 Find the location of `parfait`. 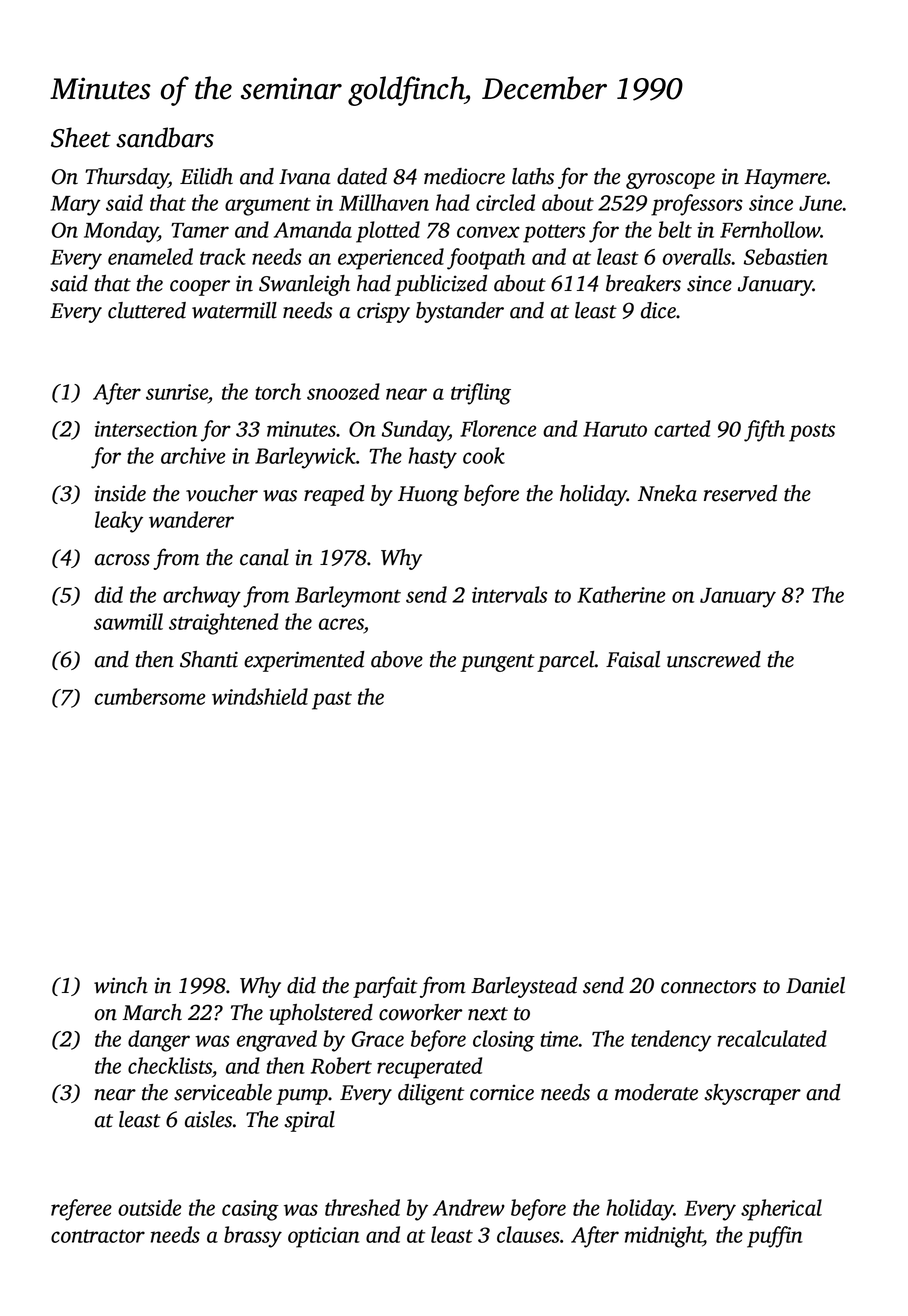

parfait is located at coordinates (385, 987).
